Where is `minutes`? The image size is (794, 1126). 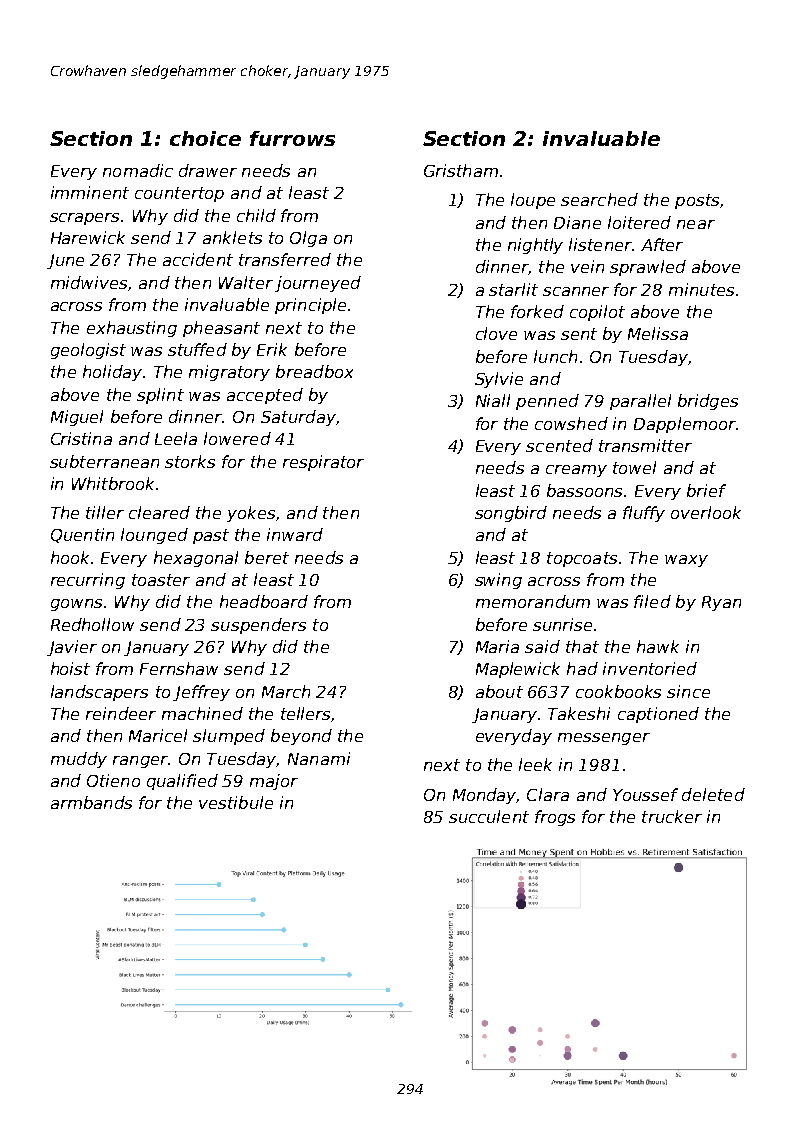
minutes is located at coordinates (701, 289).
